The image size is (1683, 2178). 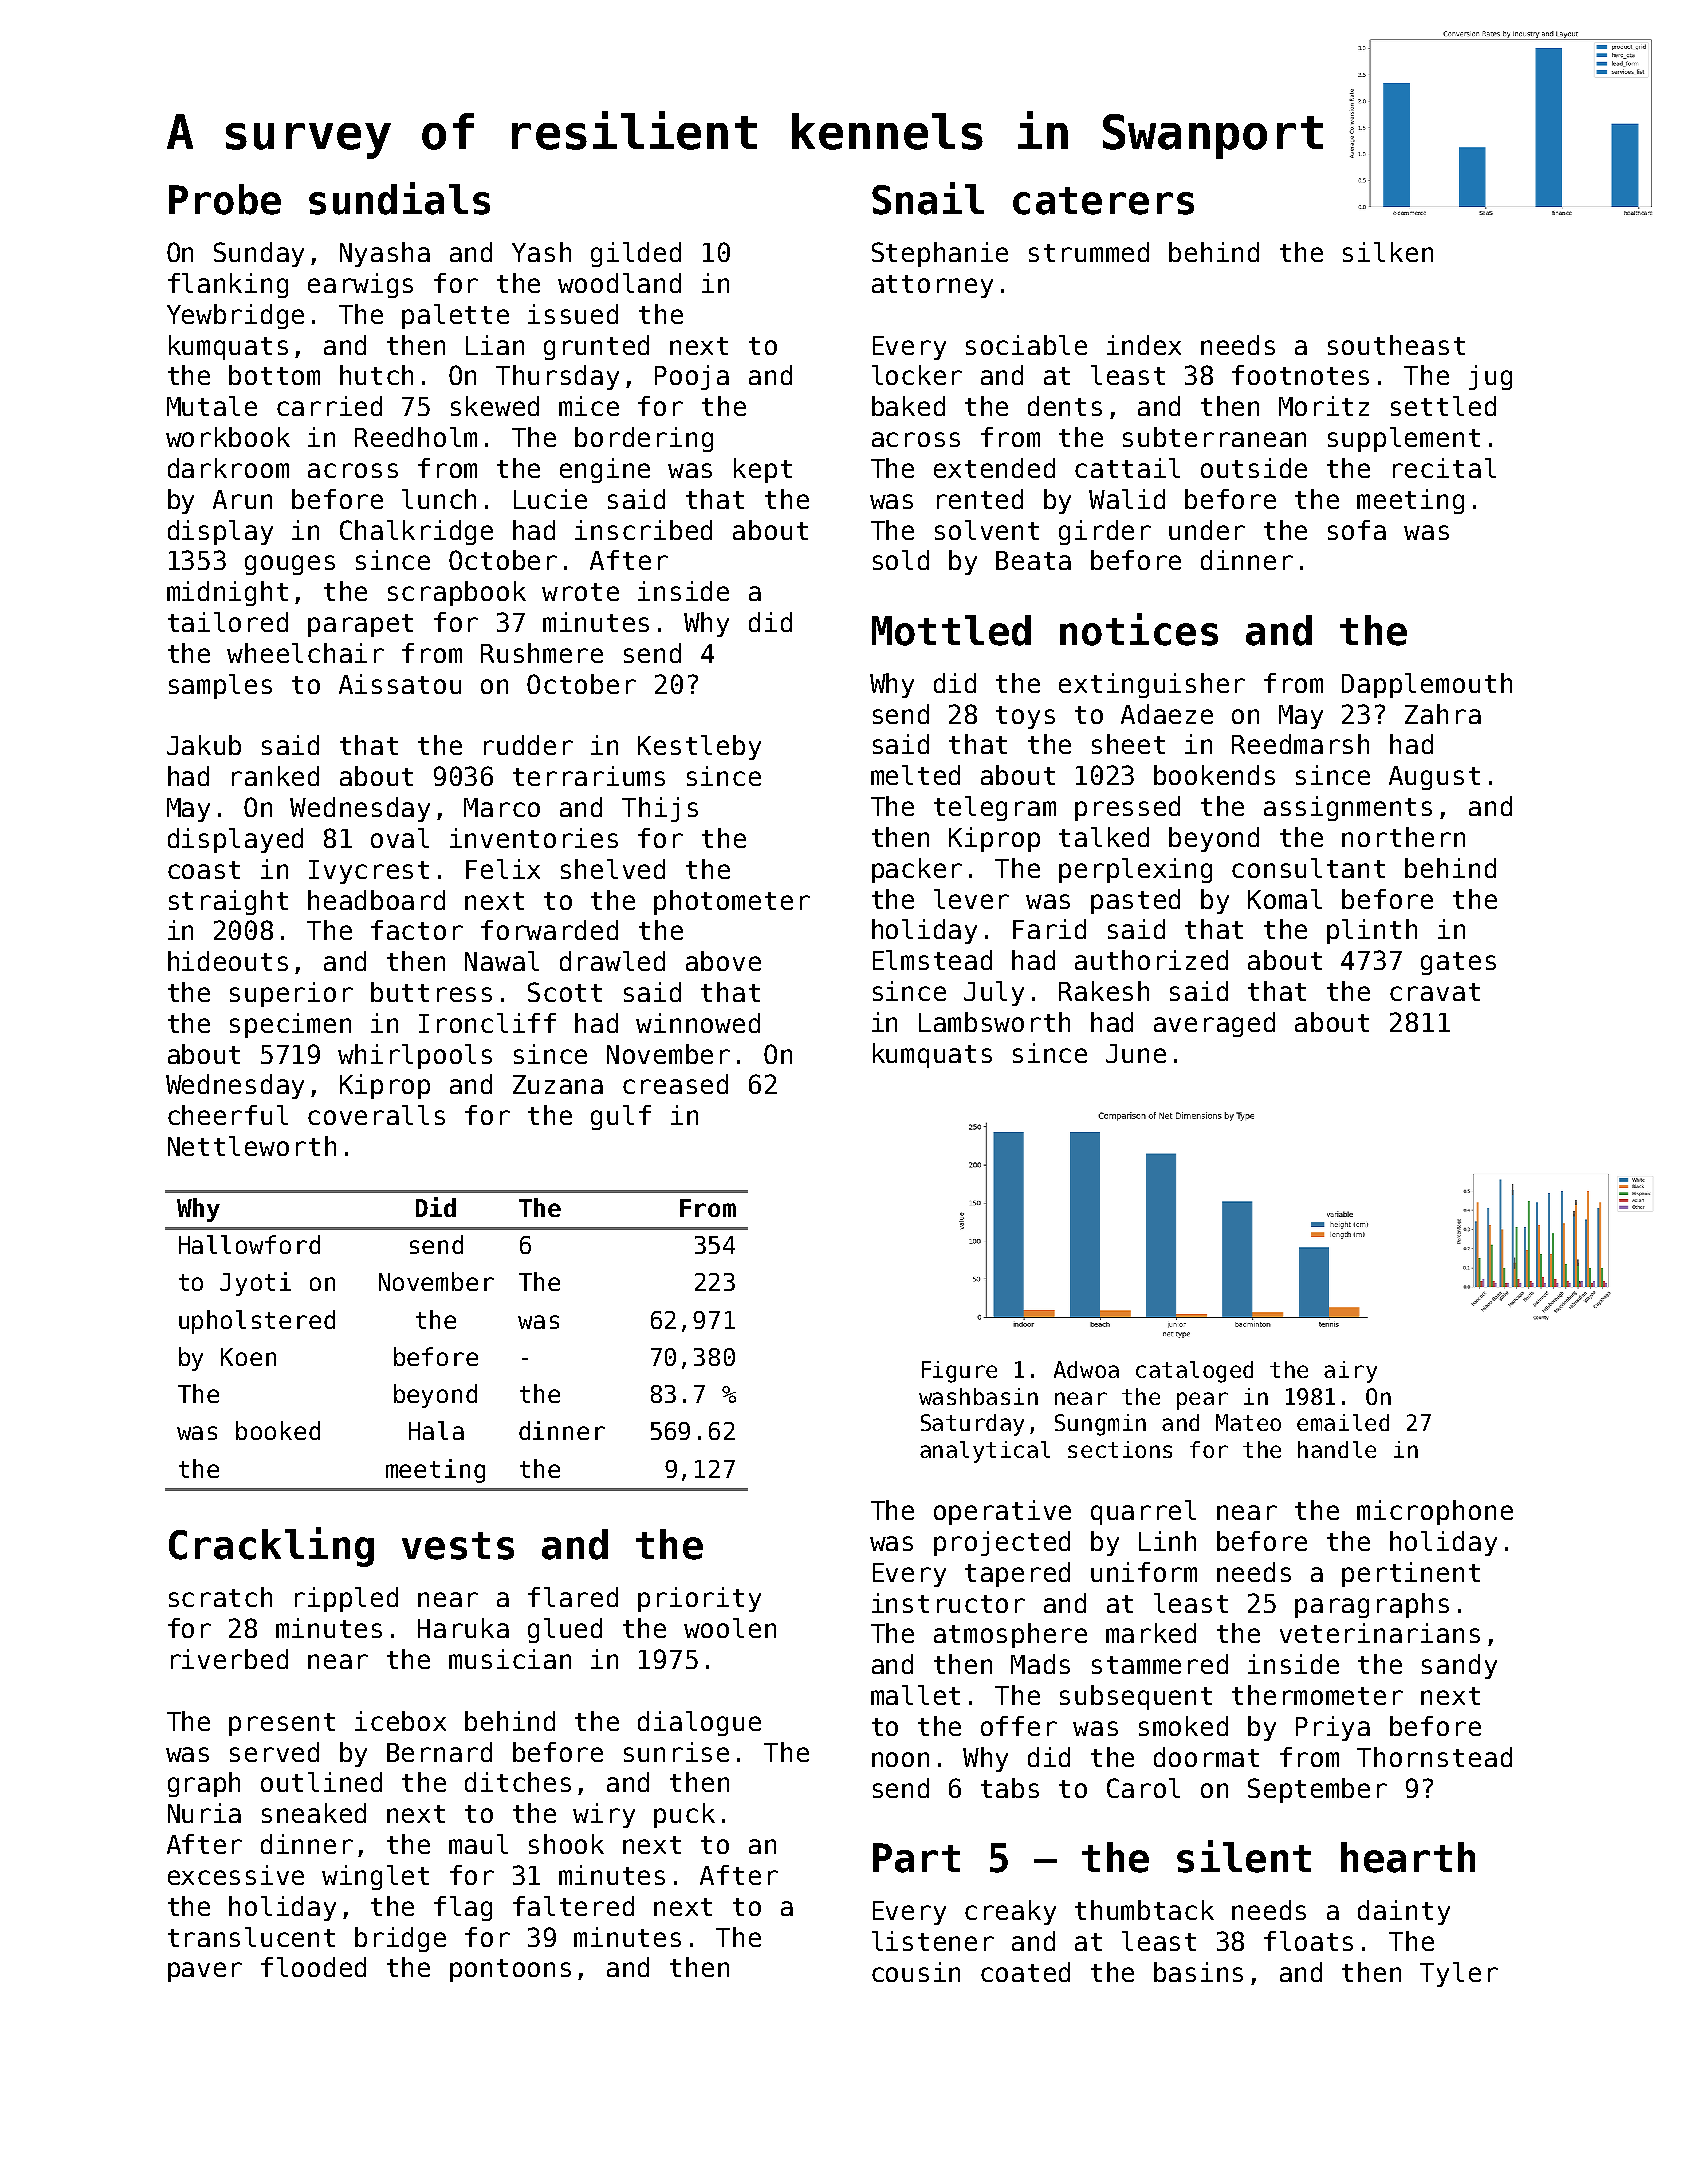 I want to click on gulf, so click(x=621, y=1117).
